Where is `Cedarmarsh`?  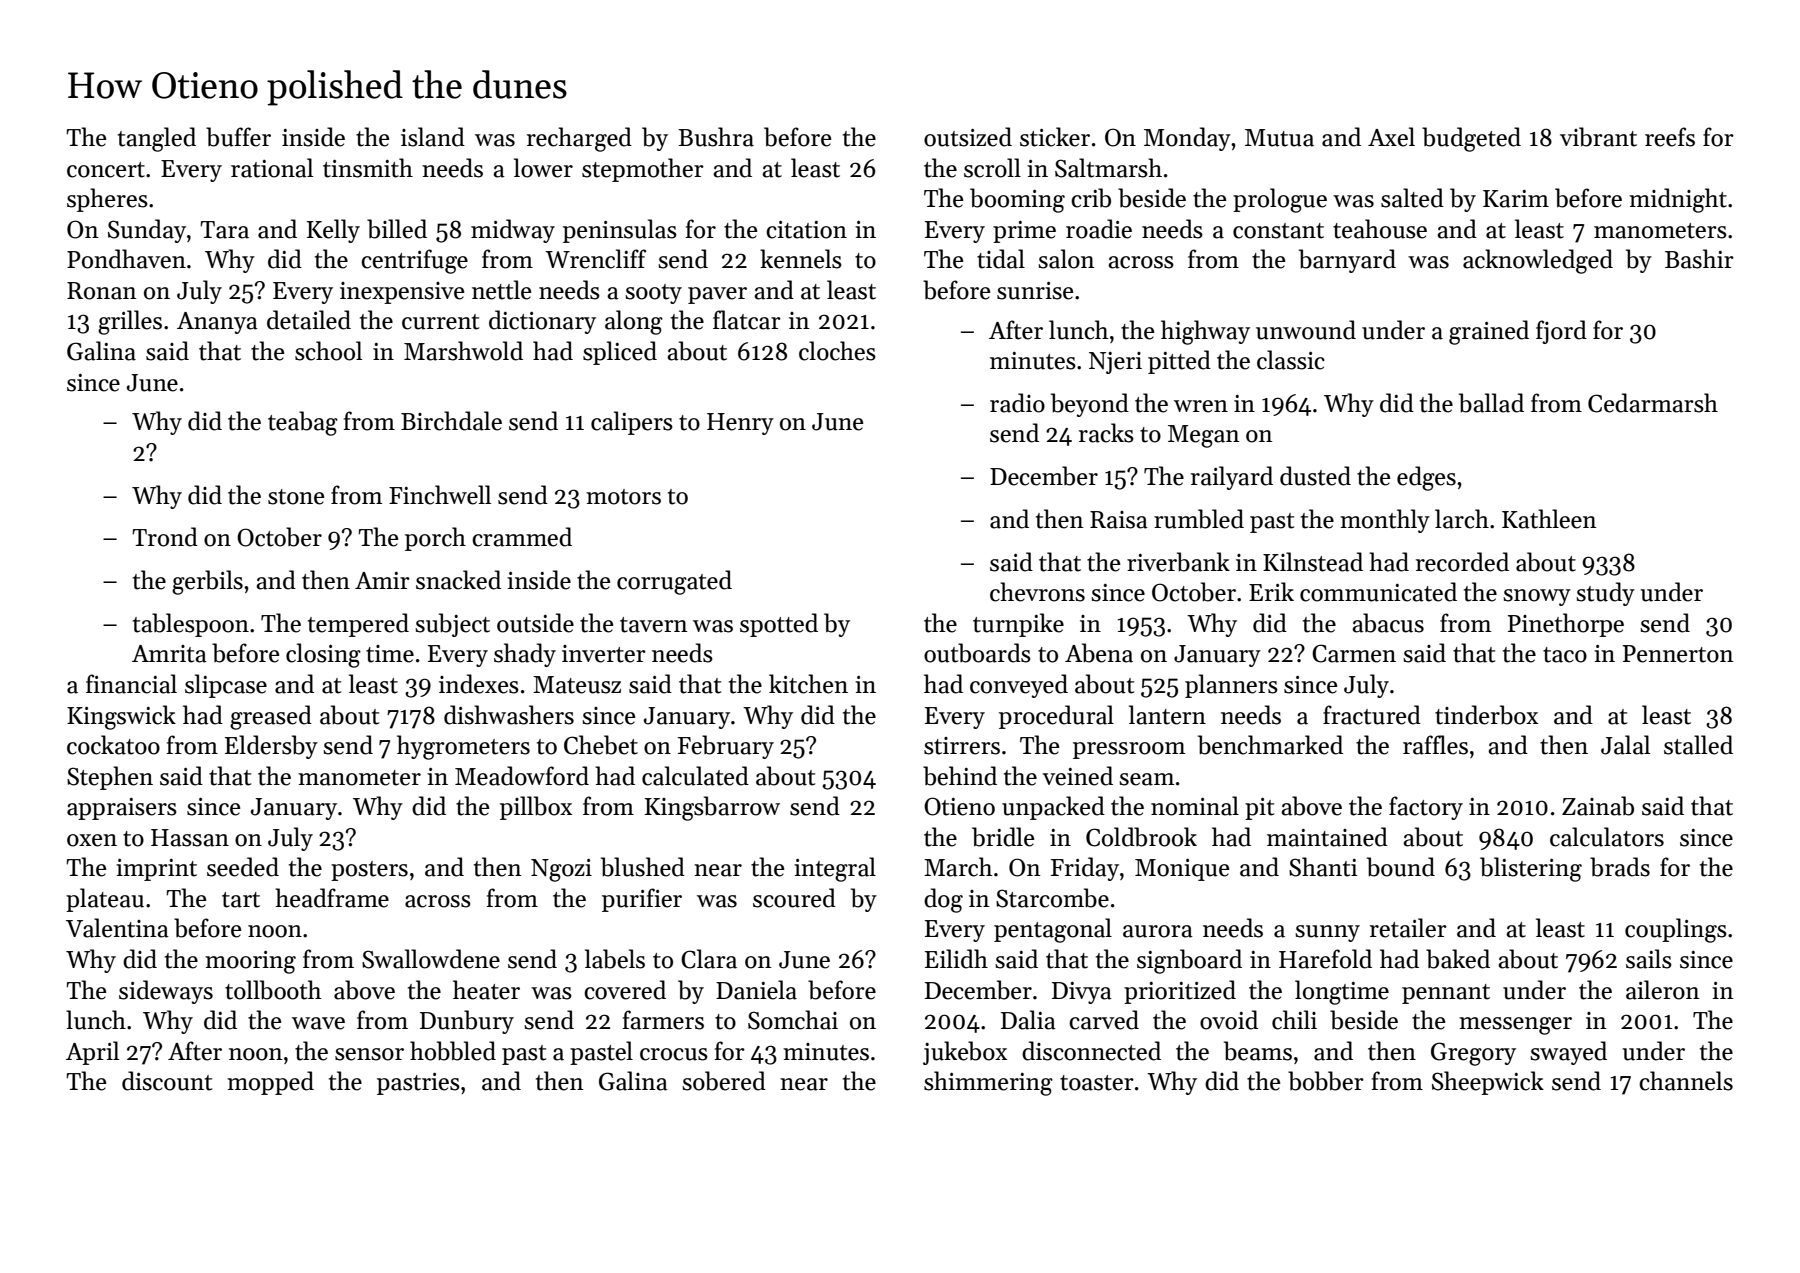
Cedarmarsh is located at coordinates (1653, 403).
